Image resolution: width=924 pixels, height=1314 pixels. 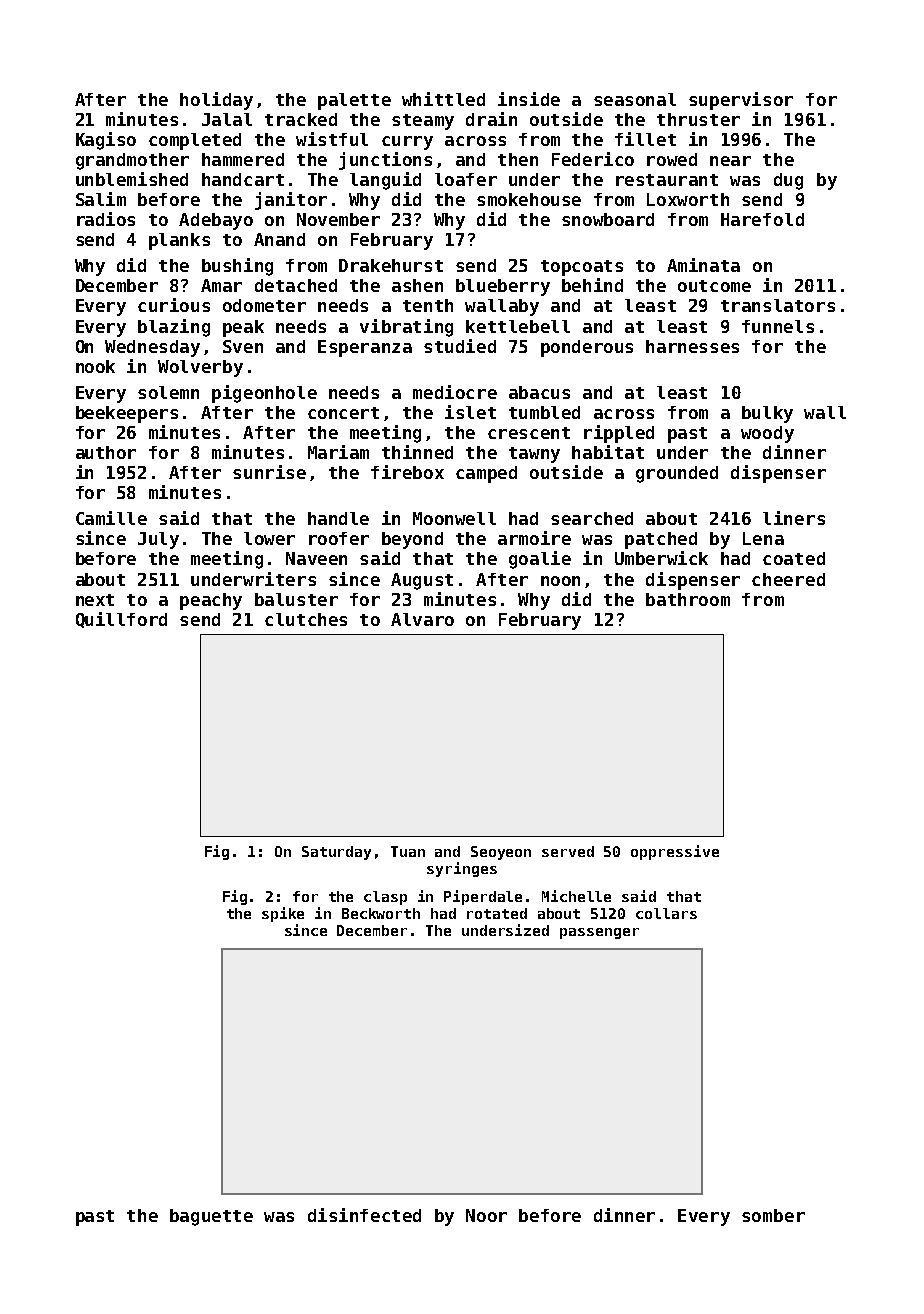 What do you see at coordinates (121, 620) in the screenshot?
I see `Quillford` at bounding box center [121, 620].
